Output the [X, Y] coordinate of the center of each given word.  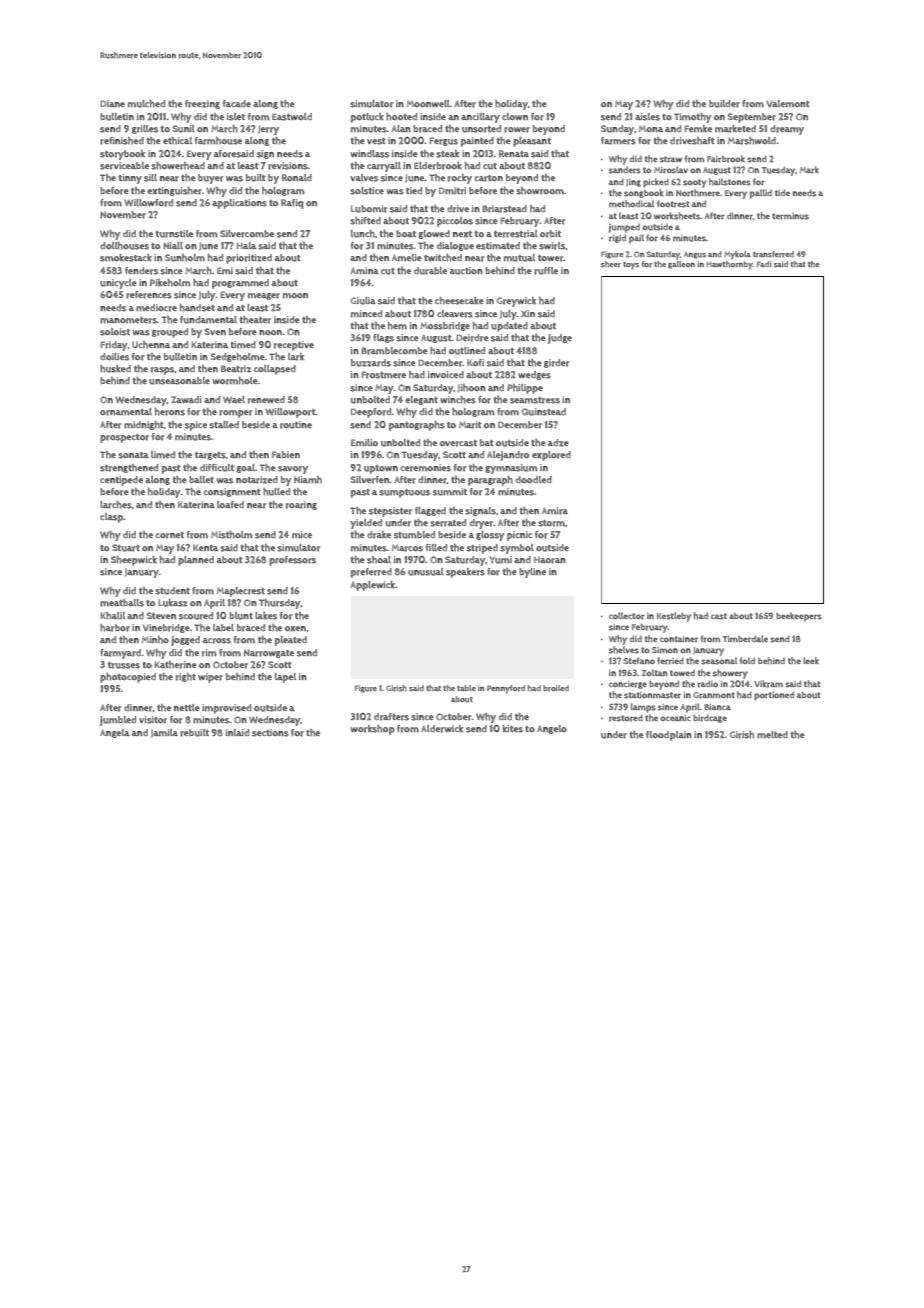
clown [515, 116]
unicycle [118, 284]
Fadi [764, 264]
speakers [465, 573]
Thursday [279, 604]
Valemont [788, 103]
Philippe [525, 389]
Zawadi [186, 399]
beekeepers [799, 617]
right [186, 677]
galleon [681, 265]
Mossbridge [445, 326]
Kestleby [674, 617]
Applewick [373, 586]
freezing [202, 104]
